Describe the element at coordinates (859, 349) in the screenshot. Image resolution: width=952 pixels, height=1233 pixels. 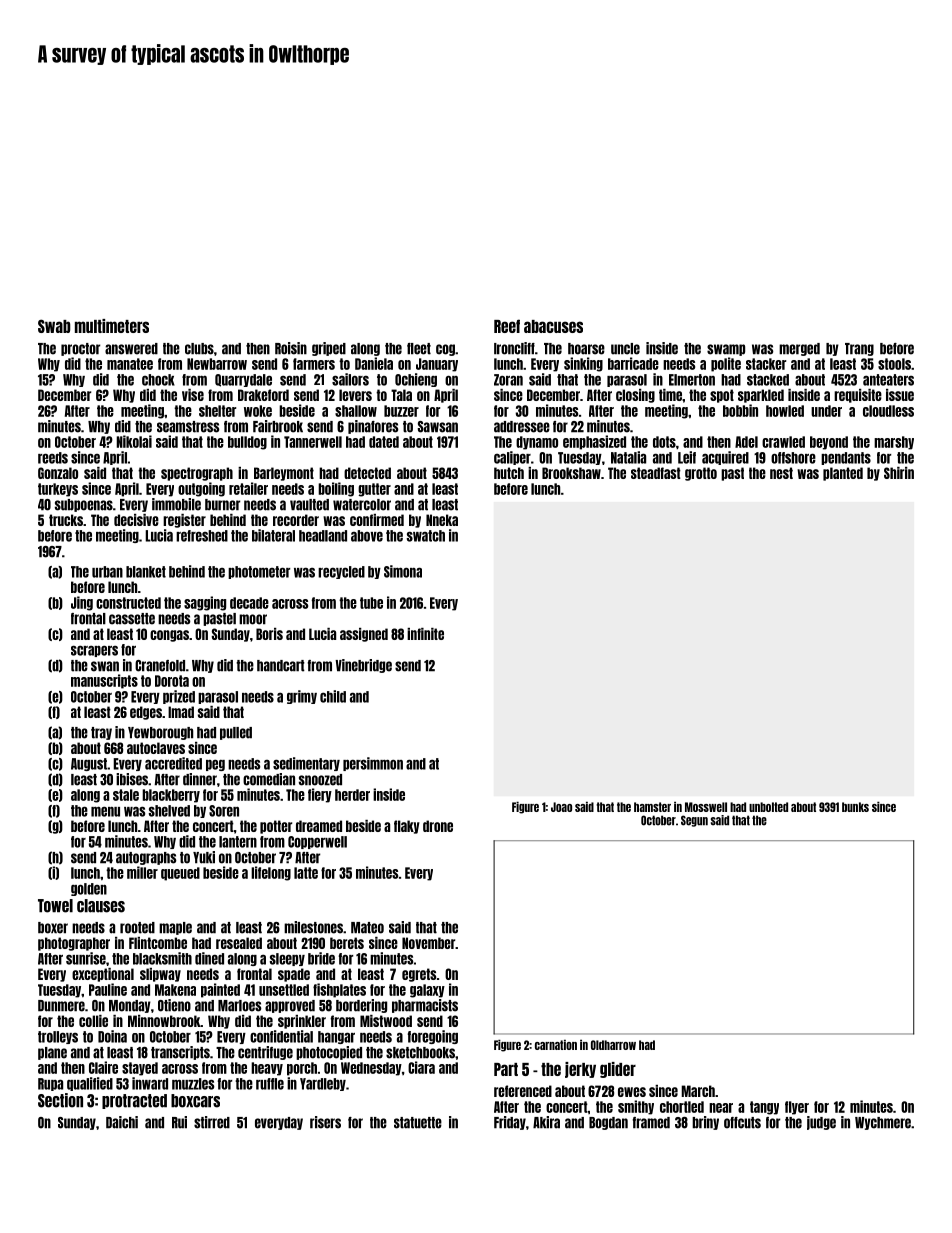
I see `Trang` at that location.
